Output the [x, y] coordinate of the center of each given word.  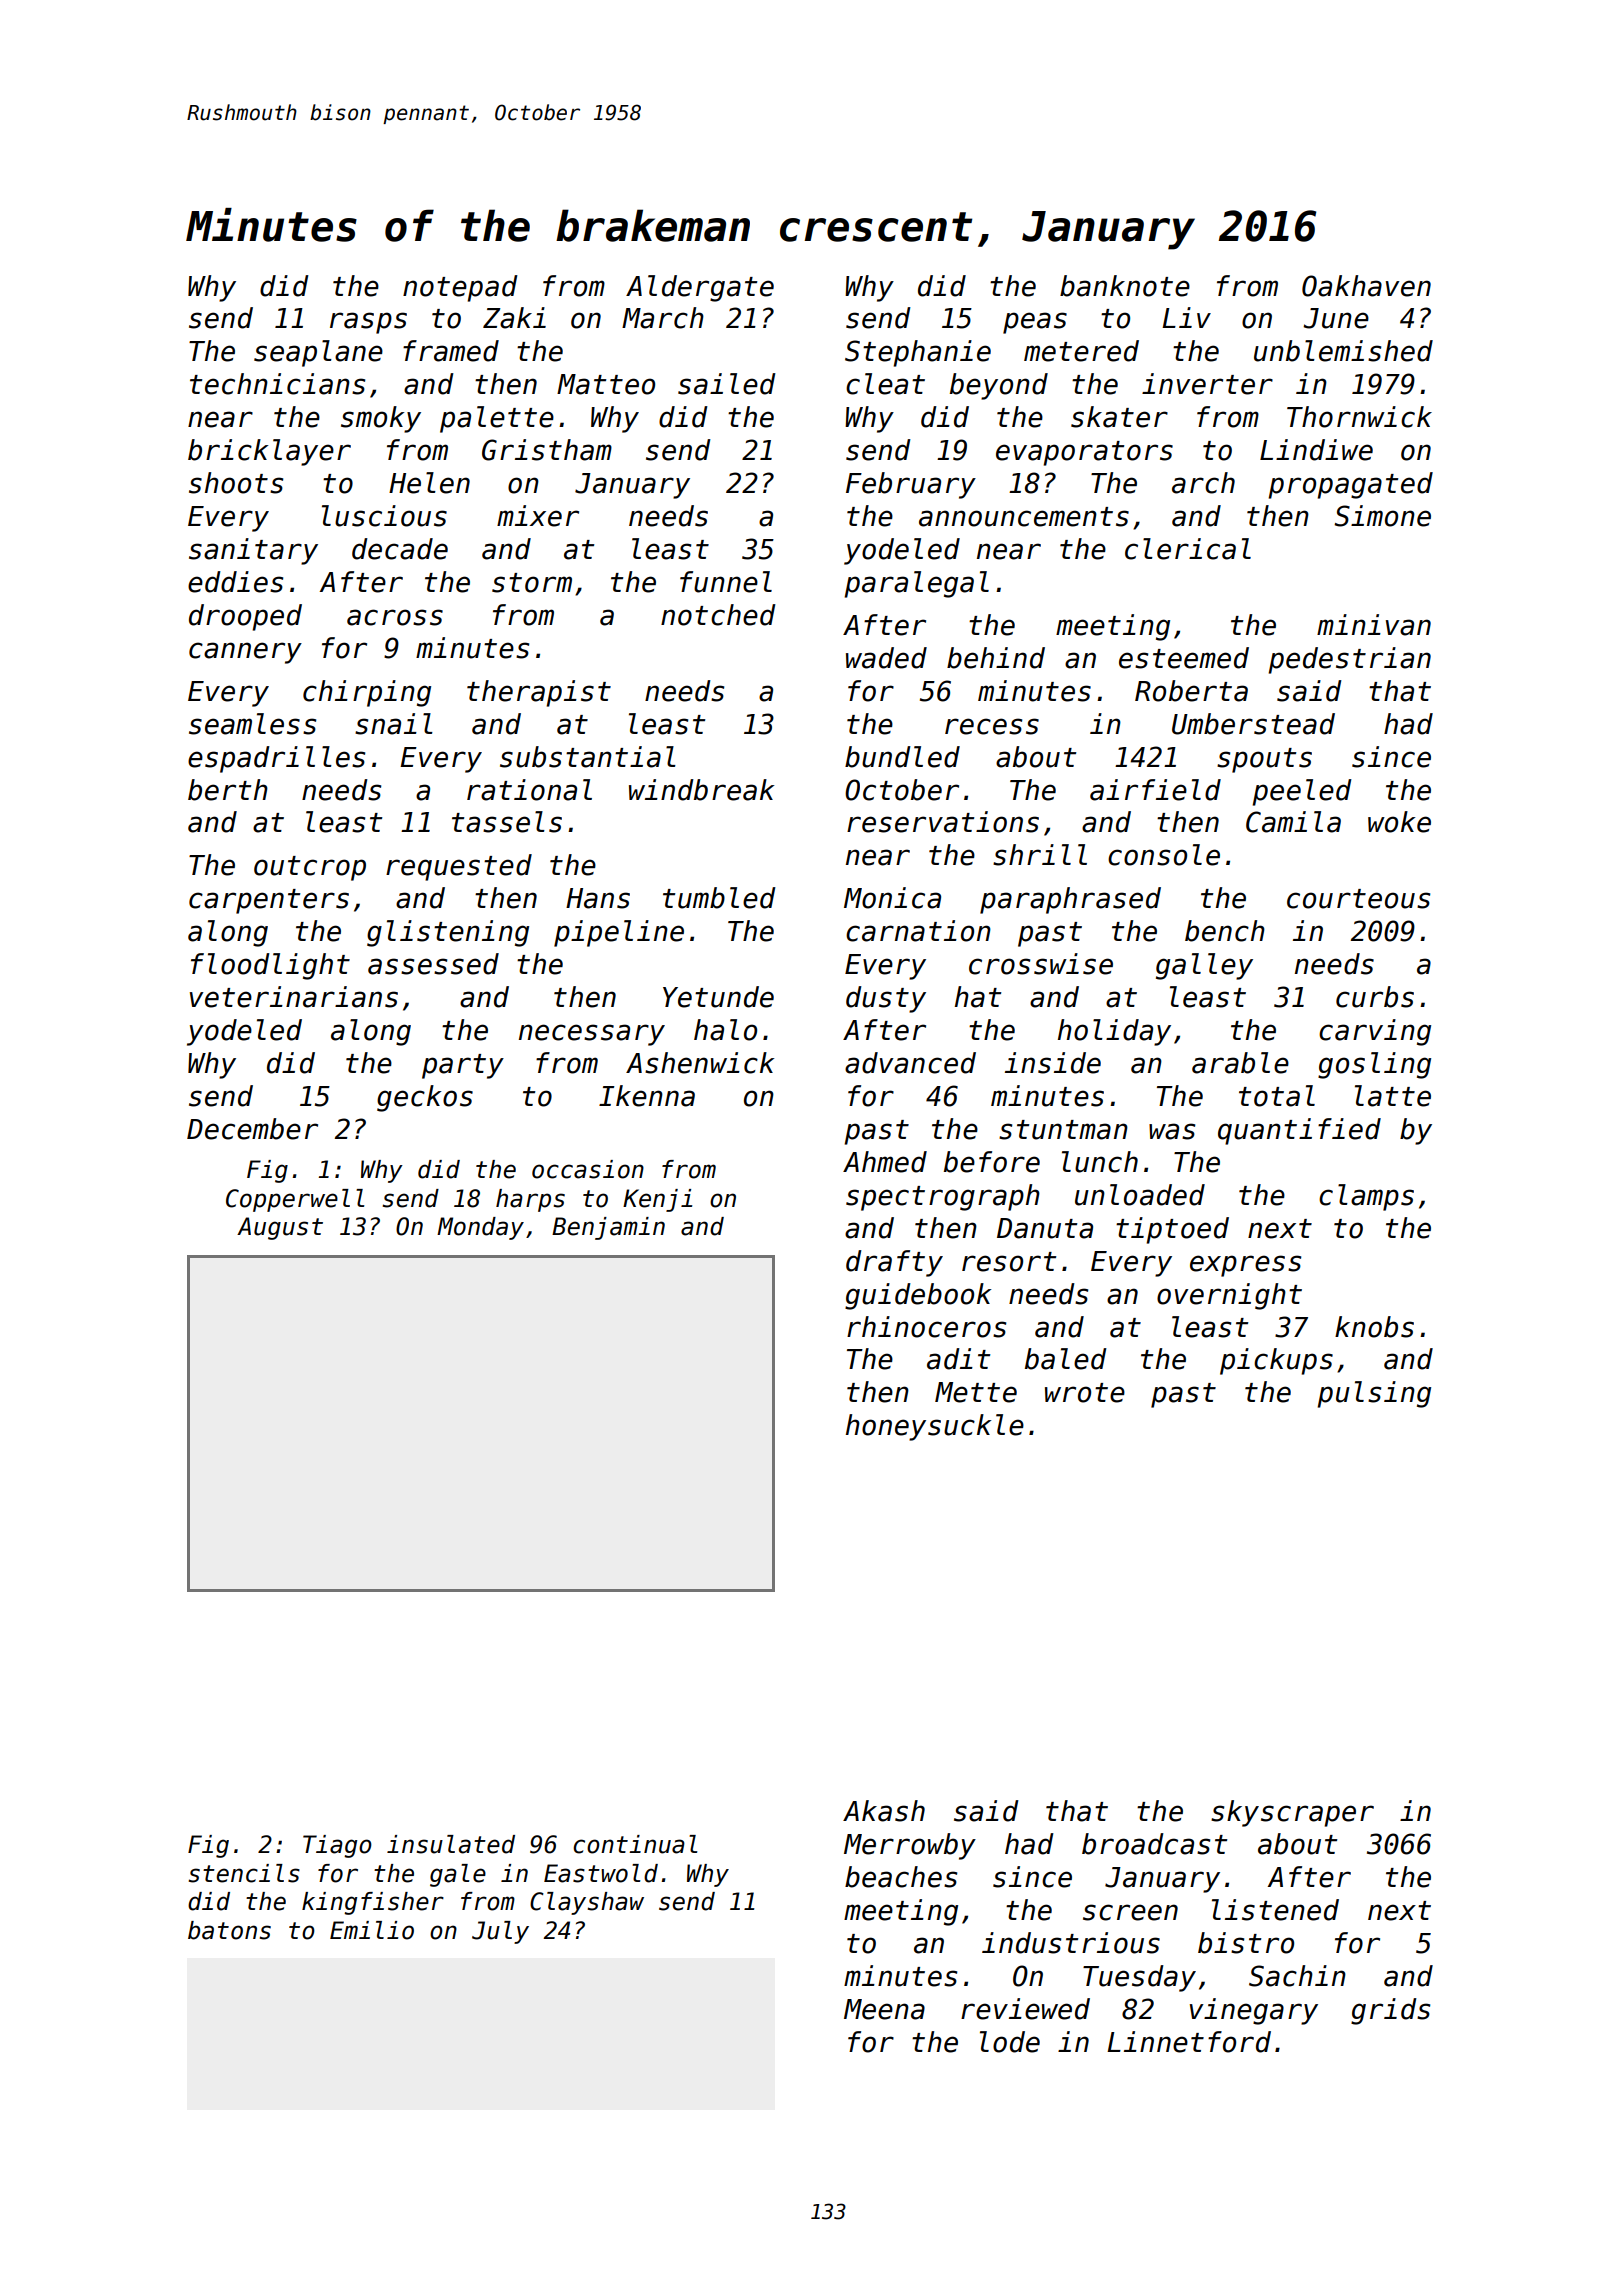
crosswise [1041, 964]
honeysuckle [935, 1427]
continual [635, 1844]
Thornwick [1359, 417]
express [1245, 1266]
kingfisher [373, 1903]
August [280, 1228]
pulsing [1374, 1394]
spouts [1264, 760]
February [911, 485]
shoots [236, 483]
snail [394, 724]
